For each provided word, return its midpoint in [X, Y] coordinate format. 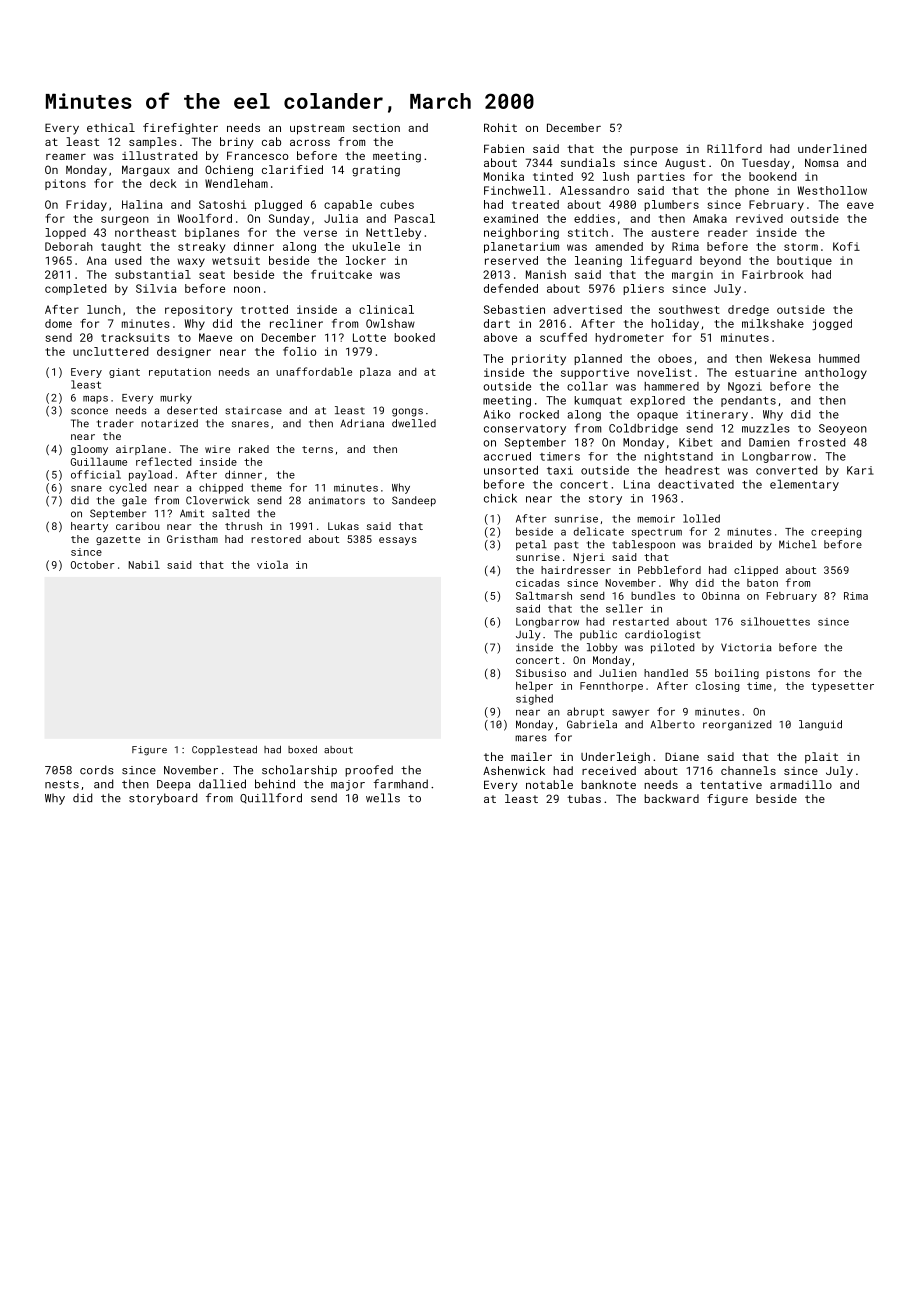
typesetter [842, 687]
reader [728, 232]
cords [97, 770]
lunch [104, 309]
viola [272, 564]
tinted [553, 176]
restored [276, 539]
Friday [86, 205]
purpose [654, 151]
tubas [584, 798]
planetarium [521, 247]
